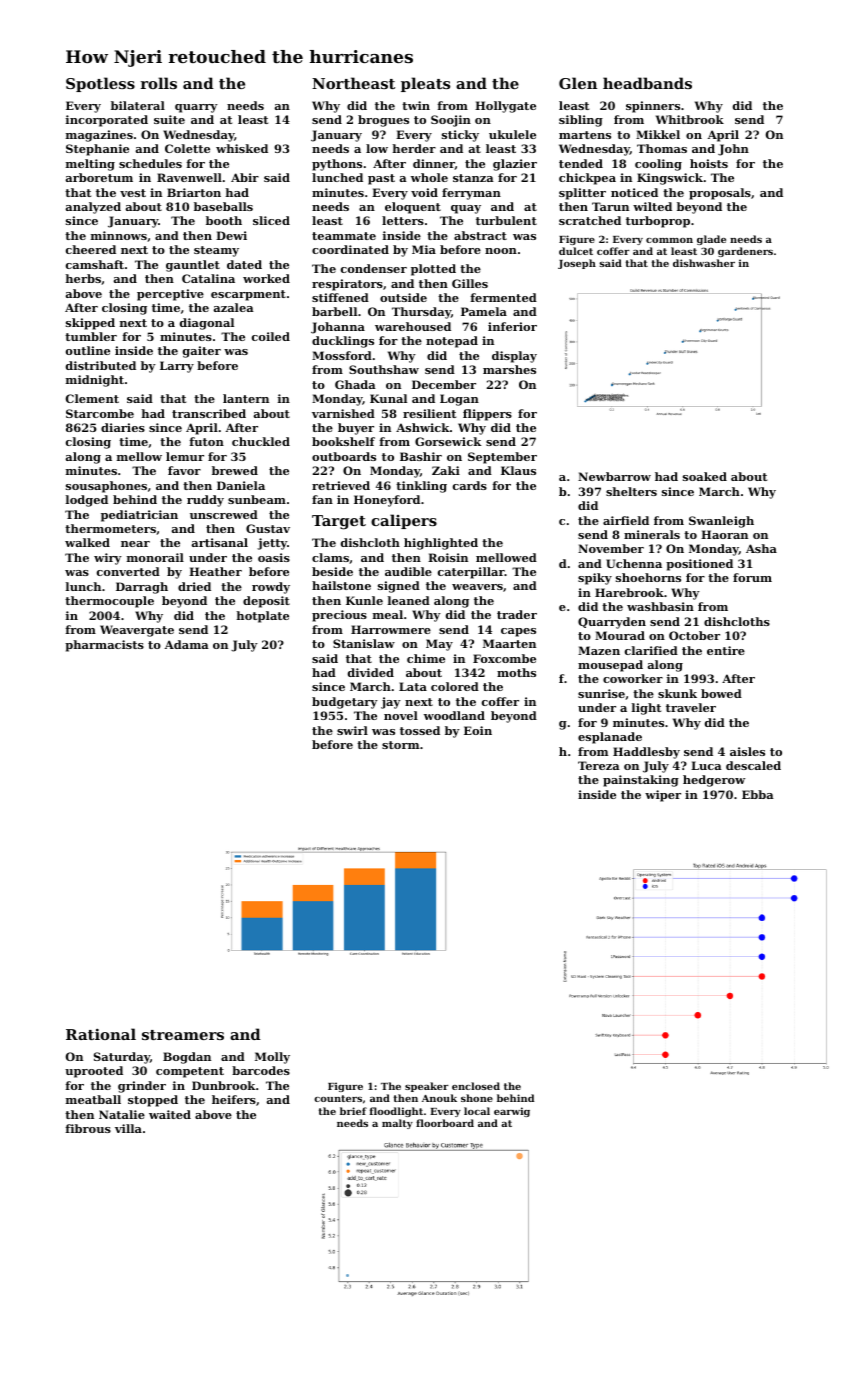 Image resolution: width=849 pixels, height=1400 pixels. I want to click on John, so click(733, 150).
